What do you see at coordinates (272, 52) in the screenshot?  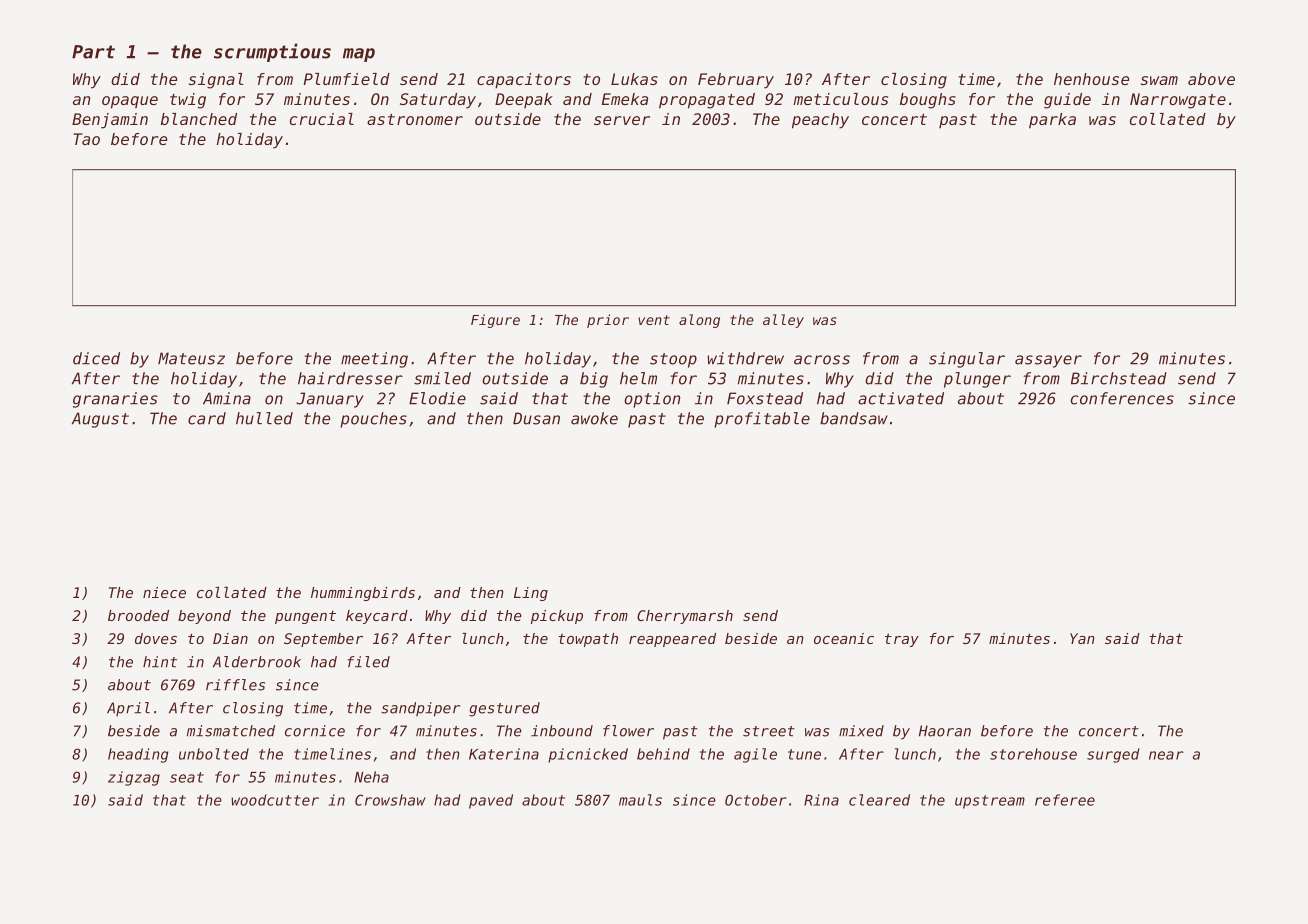 I see `scrumptious` at bounding box center [272, 52].
